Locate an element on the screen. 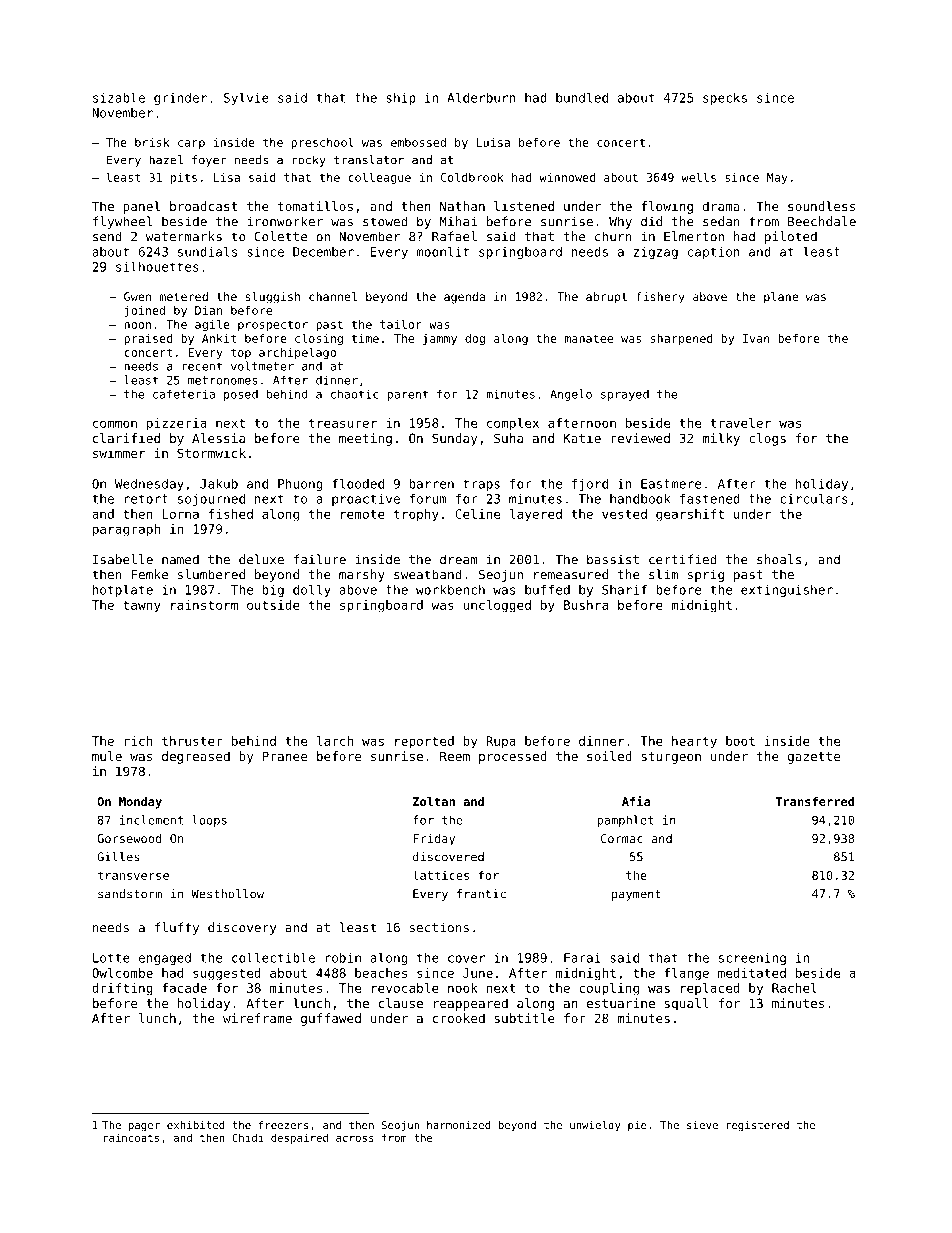  plane is located at coordinates (781, 298).
